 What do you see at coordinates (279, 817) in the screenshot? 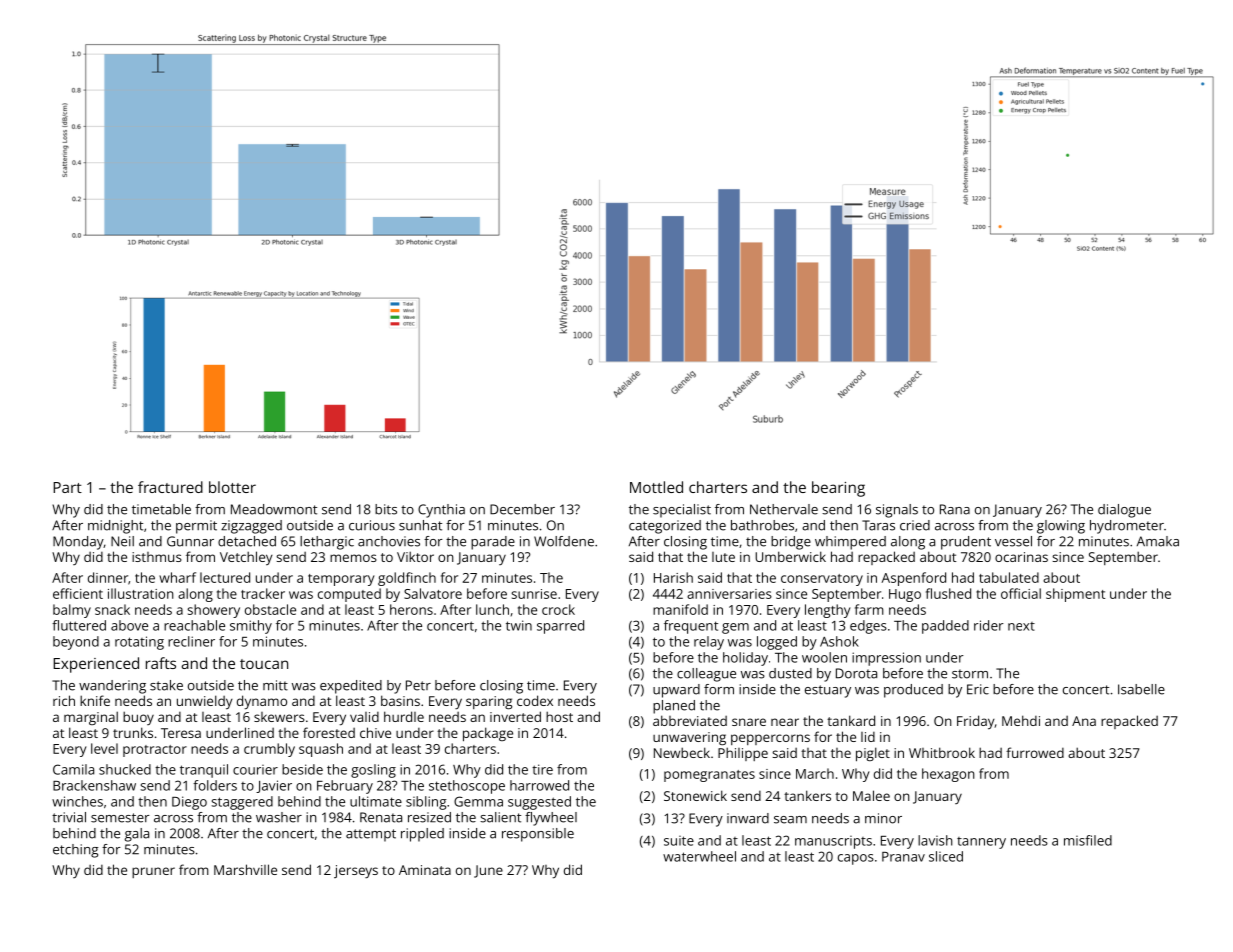
I see `washer` at bounding box center [279, 817].
